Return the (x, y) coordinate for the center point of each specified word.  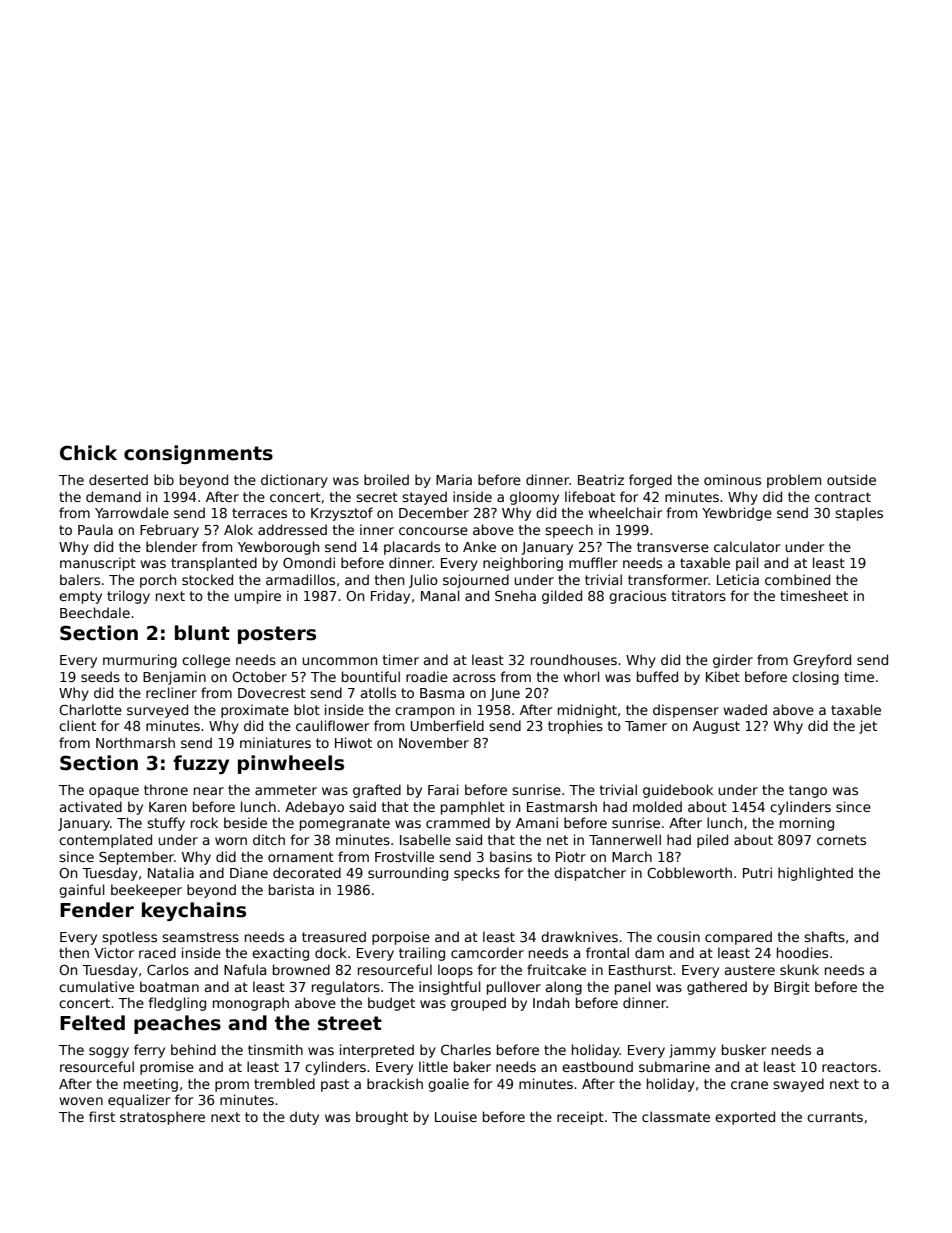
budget (391, 1004)
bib (164, 479)
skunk (799, 969)
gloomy (534, 498)
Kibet (723, 676)
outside (851, 479)
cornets (841, 840)
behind (193, 1049)
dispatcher (590, 874)
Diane (249, 872)
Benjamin (174, 678)
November (434, 742)
